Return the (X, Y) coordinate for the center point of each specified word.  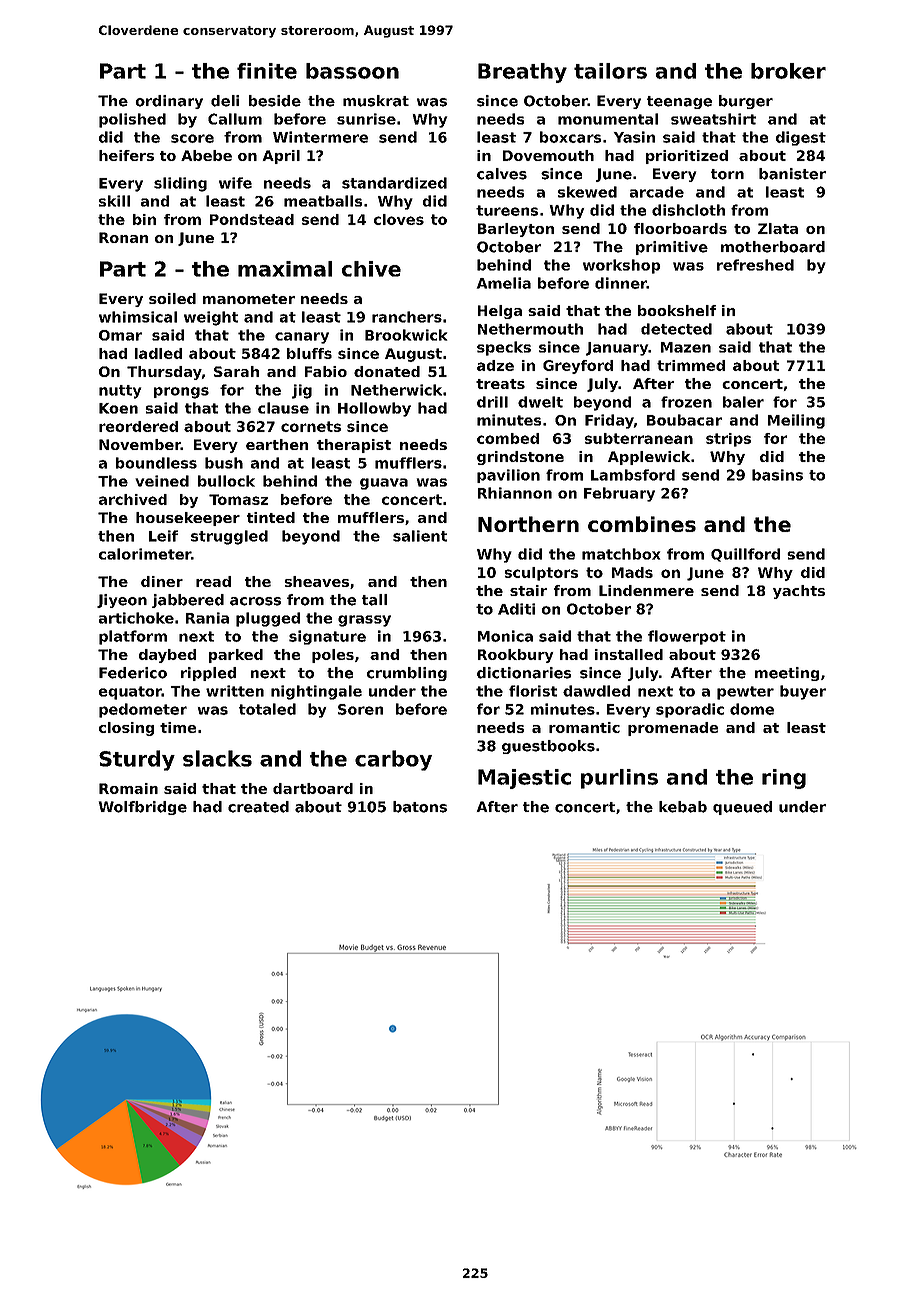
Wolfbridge (143, 808)
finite (267, 71)
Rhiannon (515, 493)
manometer (249, 299)
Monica (505, 636)
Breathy (522, 73)
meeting (787, 674)
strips (728, 440)
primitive (672, 248)
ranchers (407, 317)
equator (130, 693)
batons (420, 807)
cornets (311, 426)
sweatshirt (713, 119)
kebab (683, 807)
